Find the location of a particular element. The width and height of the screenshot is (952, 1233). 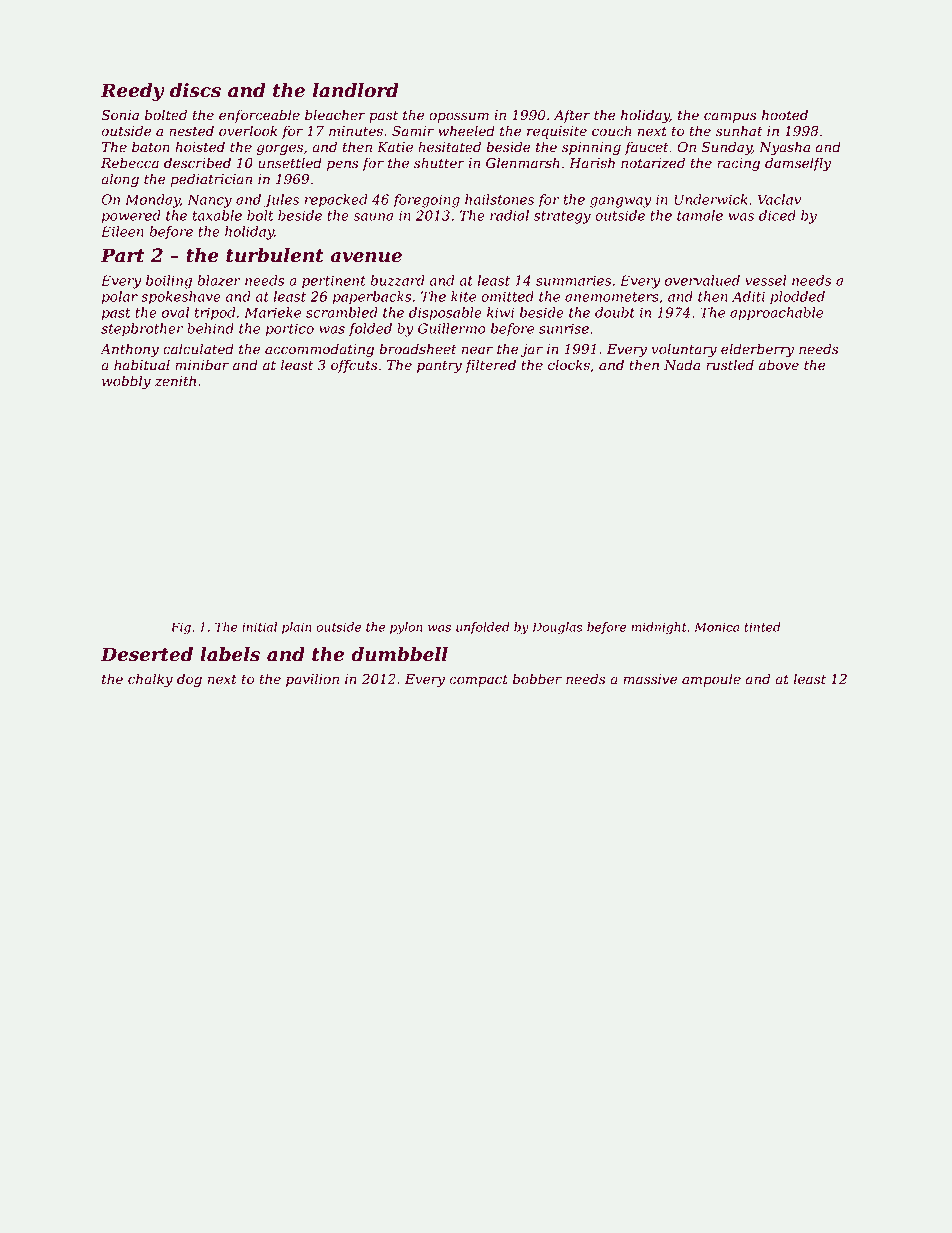

discs is located at coordinates (195, 90).
